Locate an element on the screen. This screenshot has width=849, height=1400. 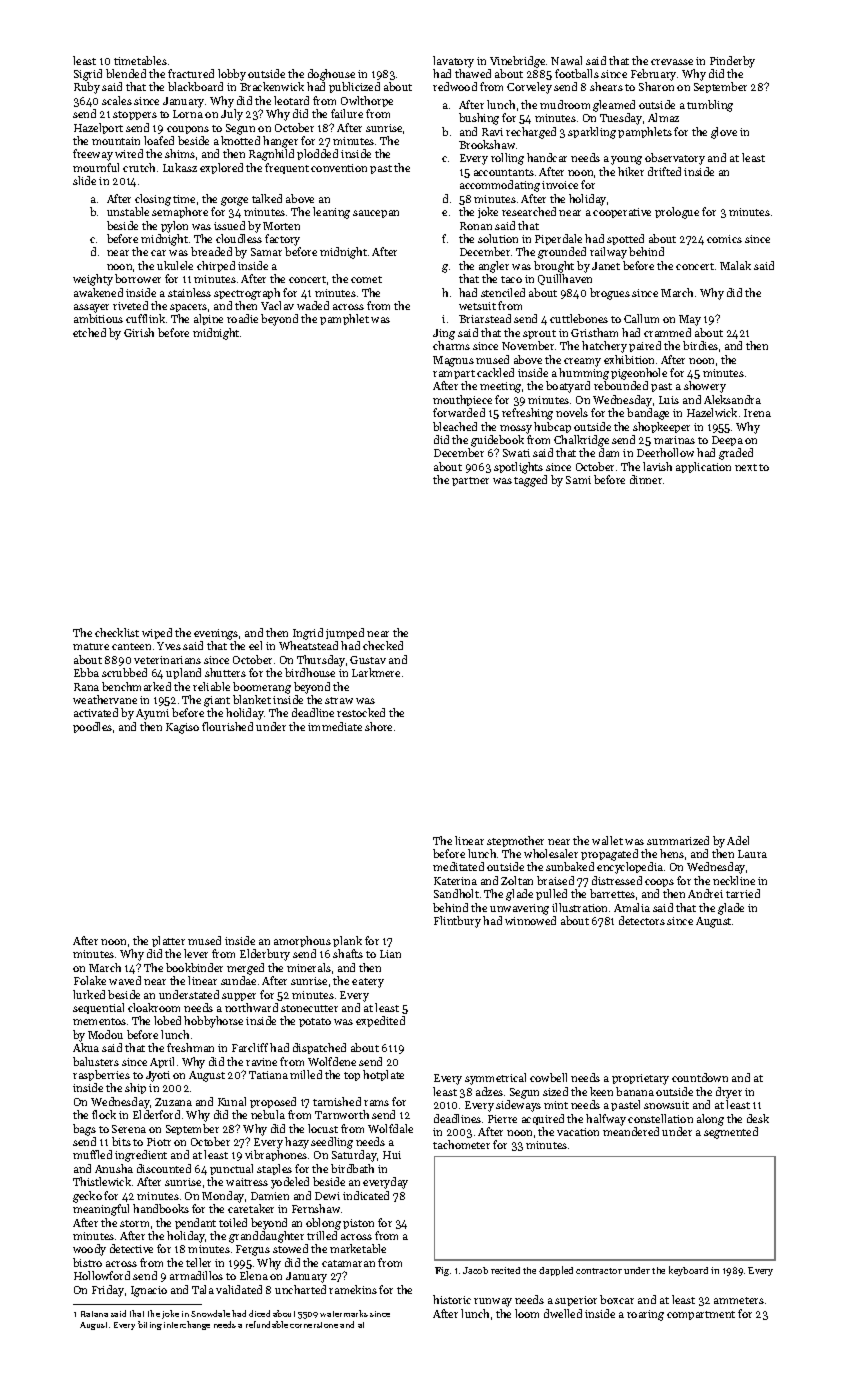
meditated is located at coordinates (458, 866).
